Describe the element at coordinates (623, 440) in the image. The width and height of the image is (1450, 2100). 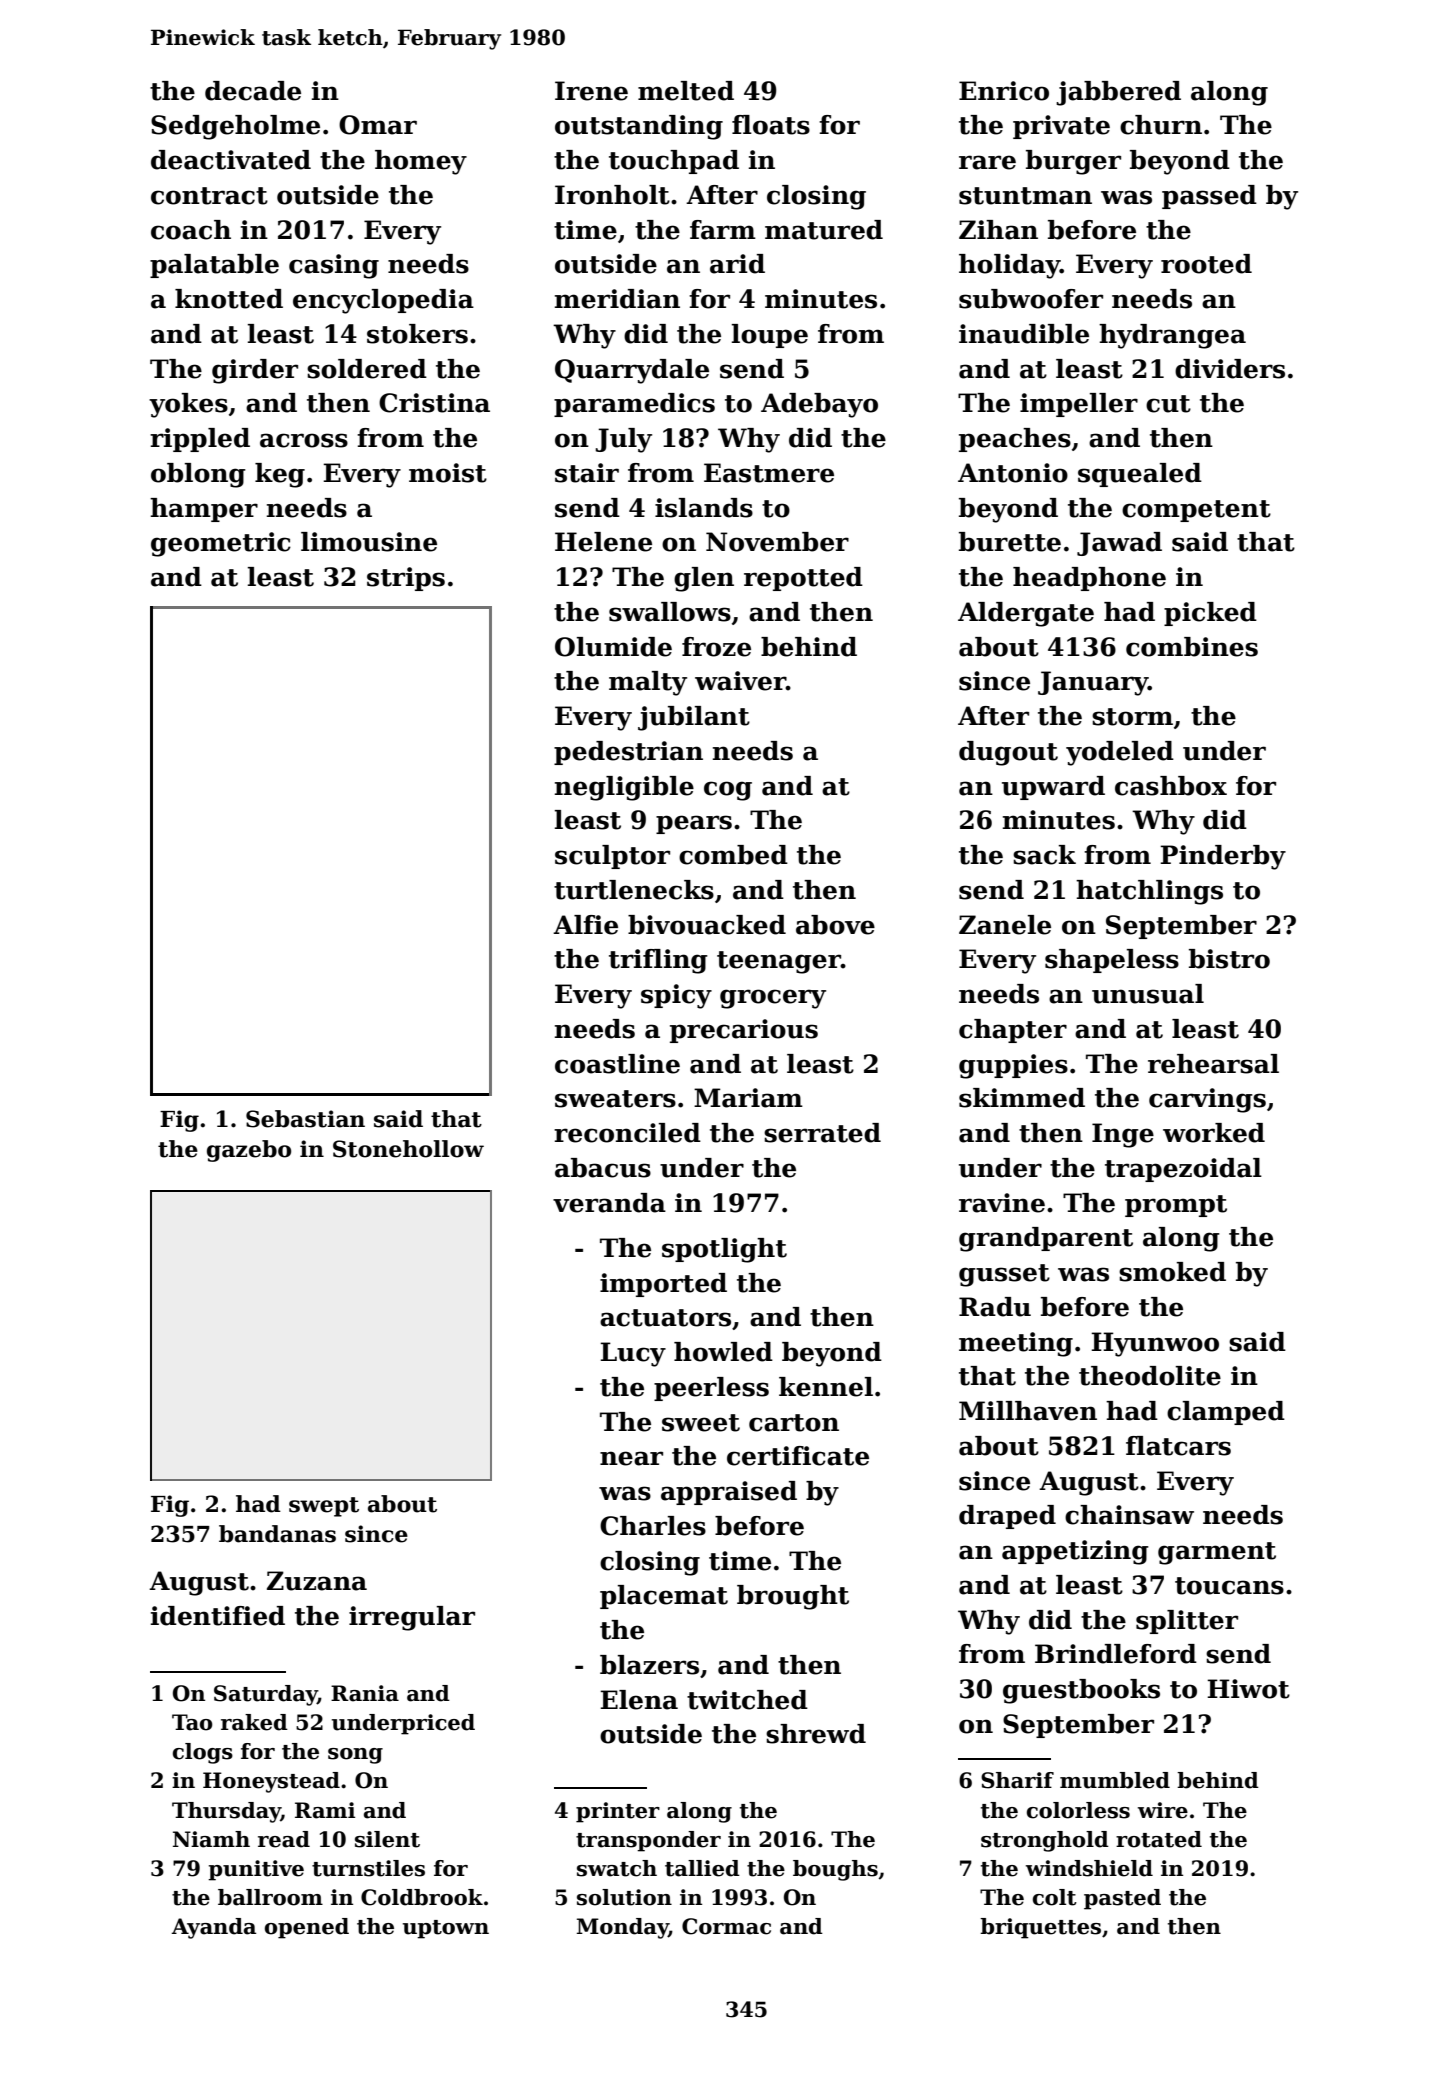
I see `July` at that location.
